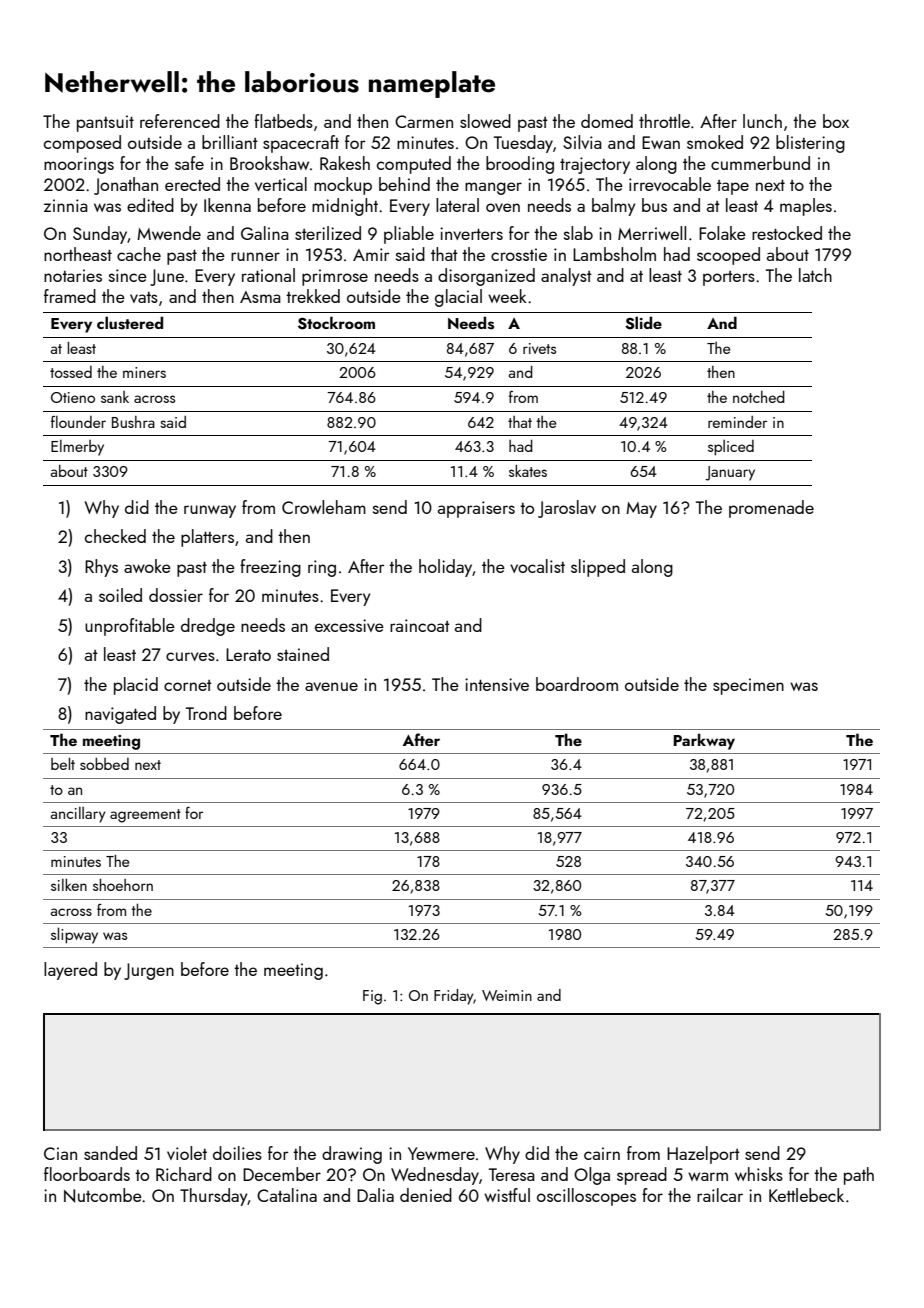 Image resolution: width=924 pixels, height=1308 pixels. What do you see at coordinates (120, 715) in the screenshot?
I see `navigated` at bounding box center [120, 715].
